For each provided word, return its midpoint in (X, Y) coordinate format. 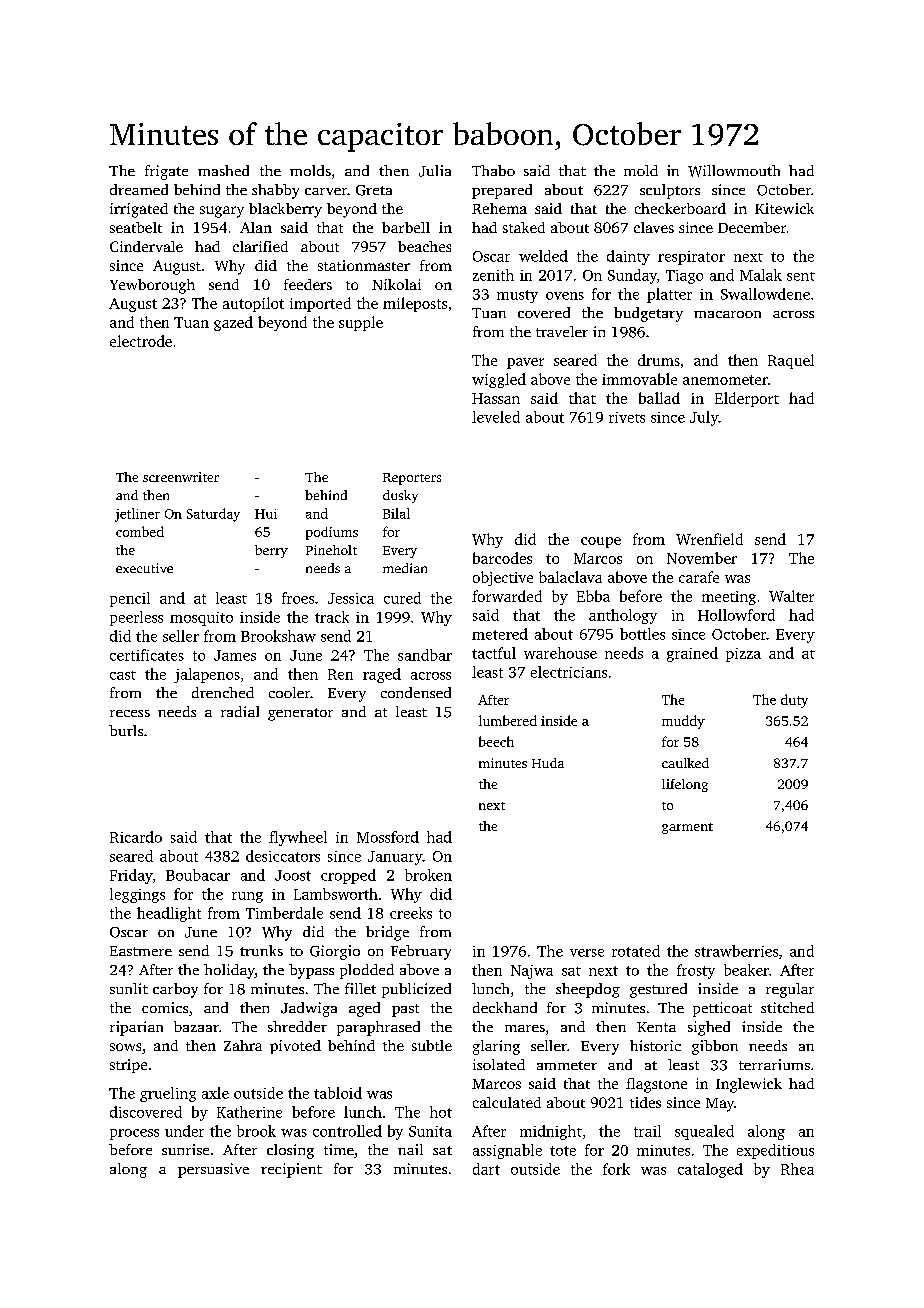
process (134, 1134)
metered (500, 634)
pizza (743, 655)
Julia (435, 171)
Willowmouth (734, 171)
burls (126, 730)
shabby (275, 191)
